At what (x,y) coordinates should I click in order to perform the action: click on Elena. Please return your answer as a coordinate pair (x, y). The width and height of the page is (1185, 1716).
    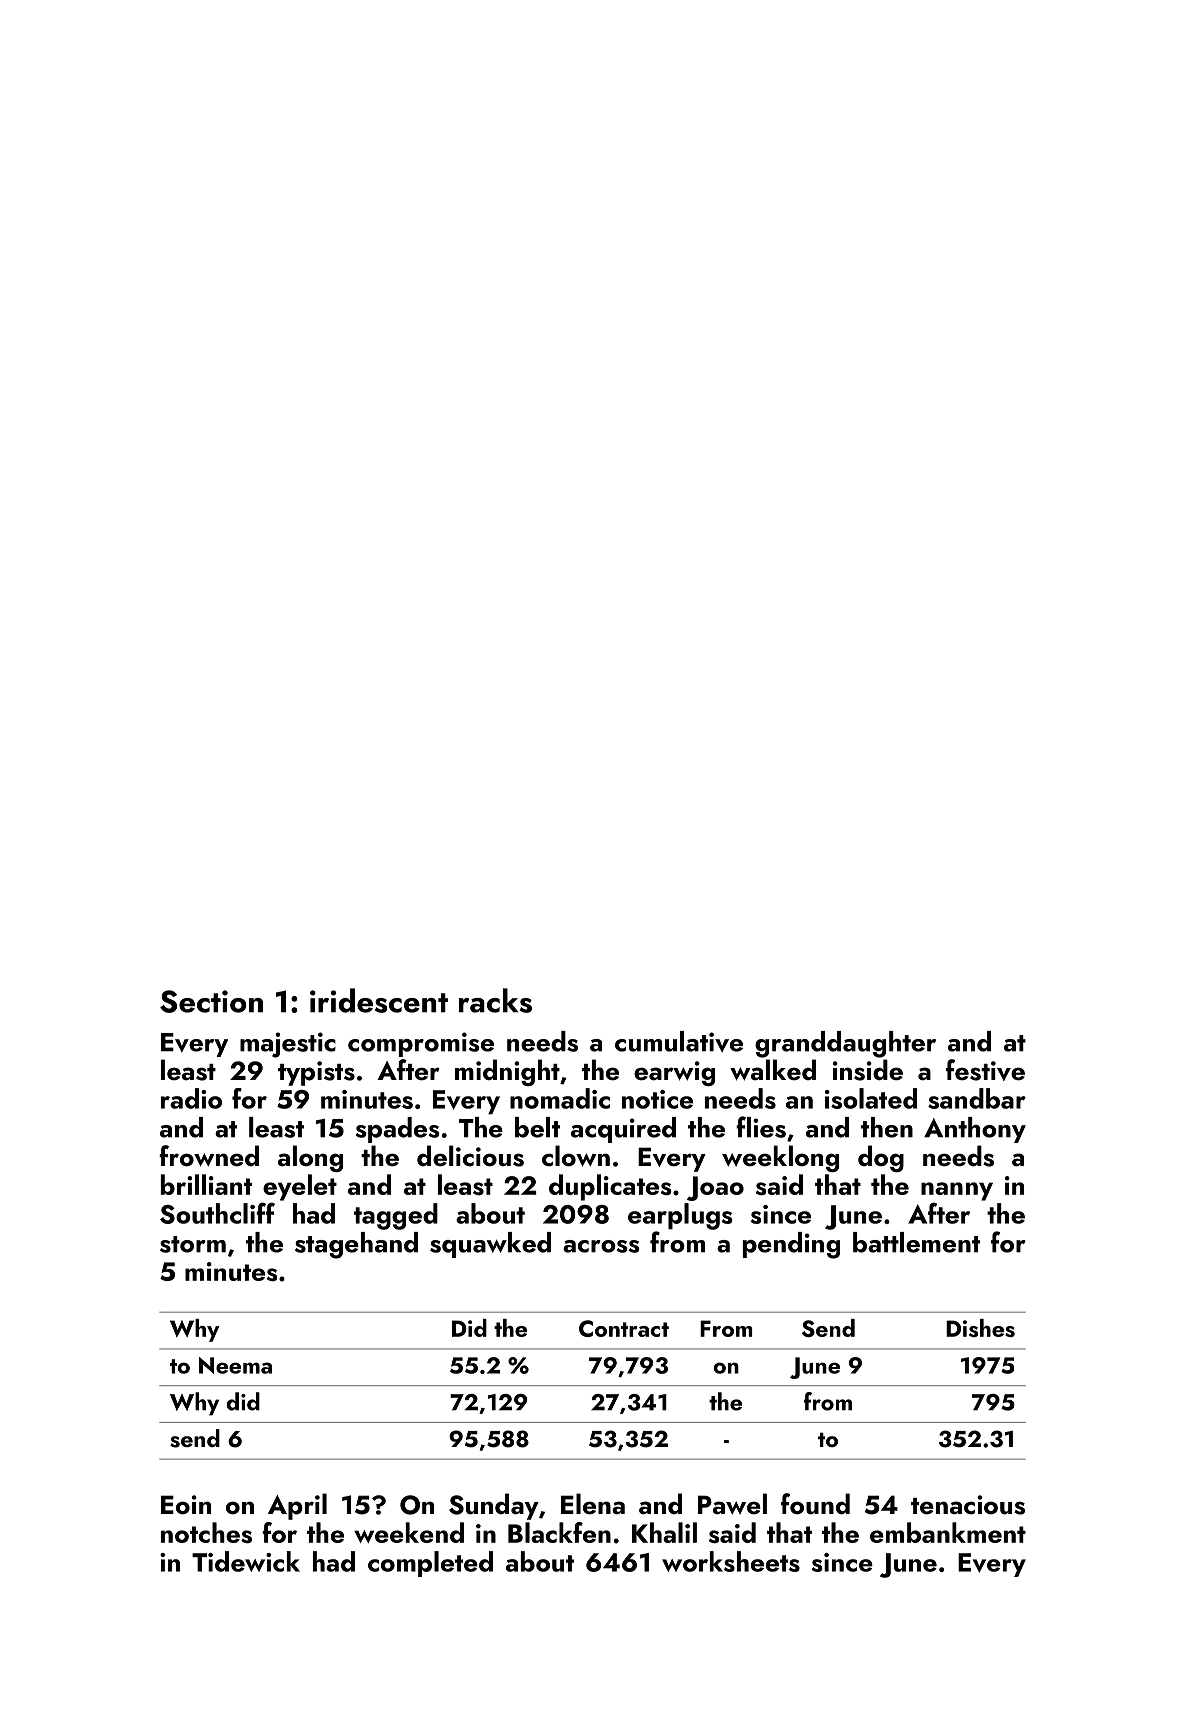
    Looking at the image, I should click on (593, 1504).
